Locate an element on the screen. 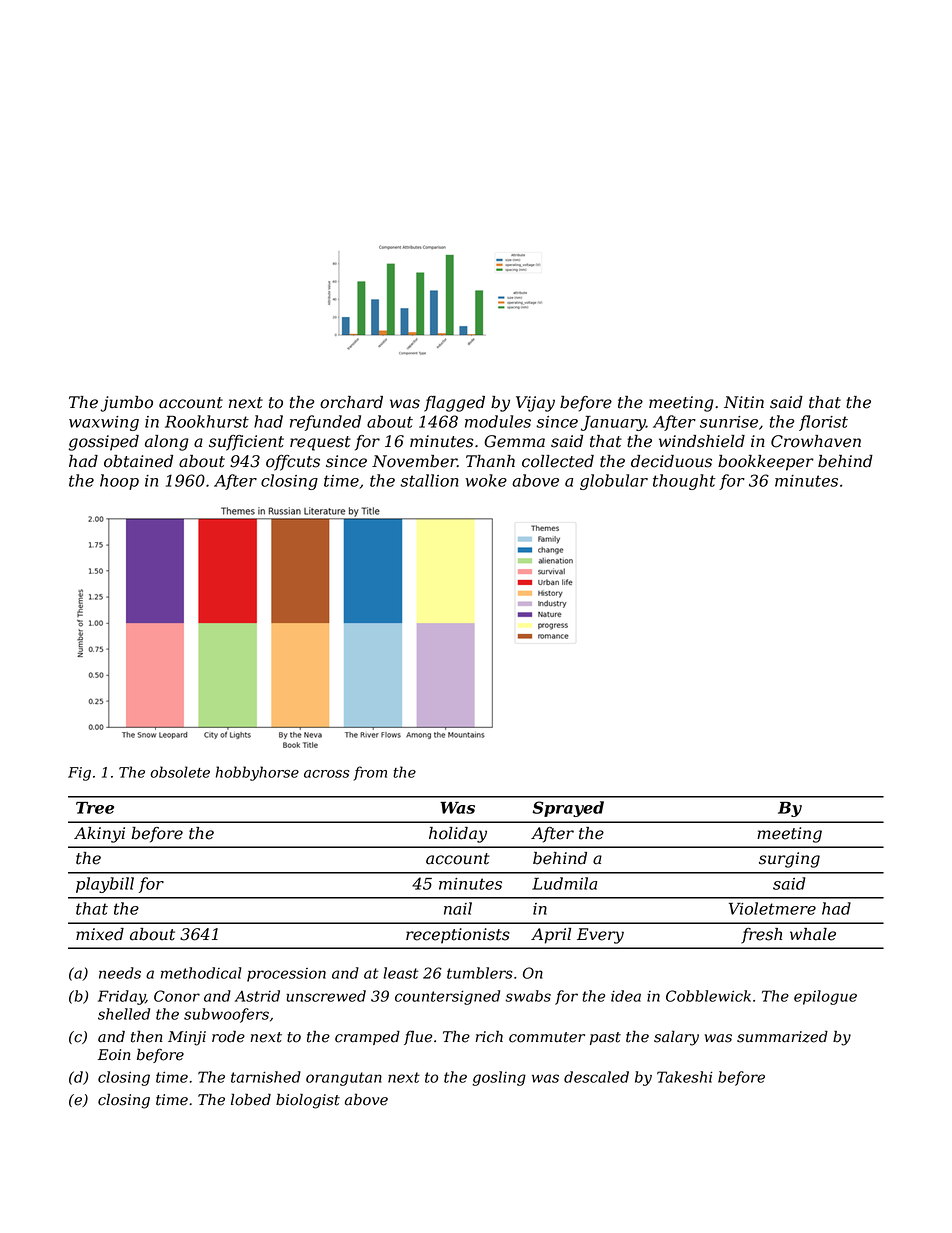  needs is located at coordinates (120, 973).
